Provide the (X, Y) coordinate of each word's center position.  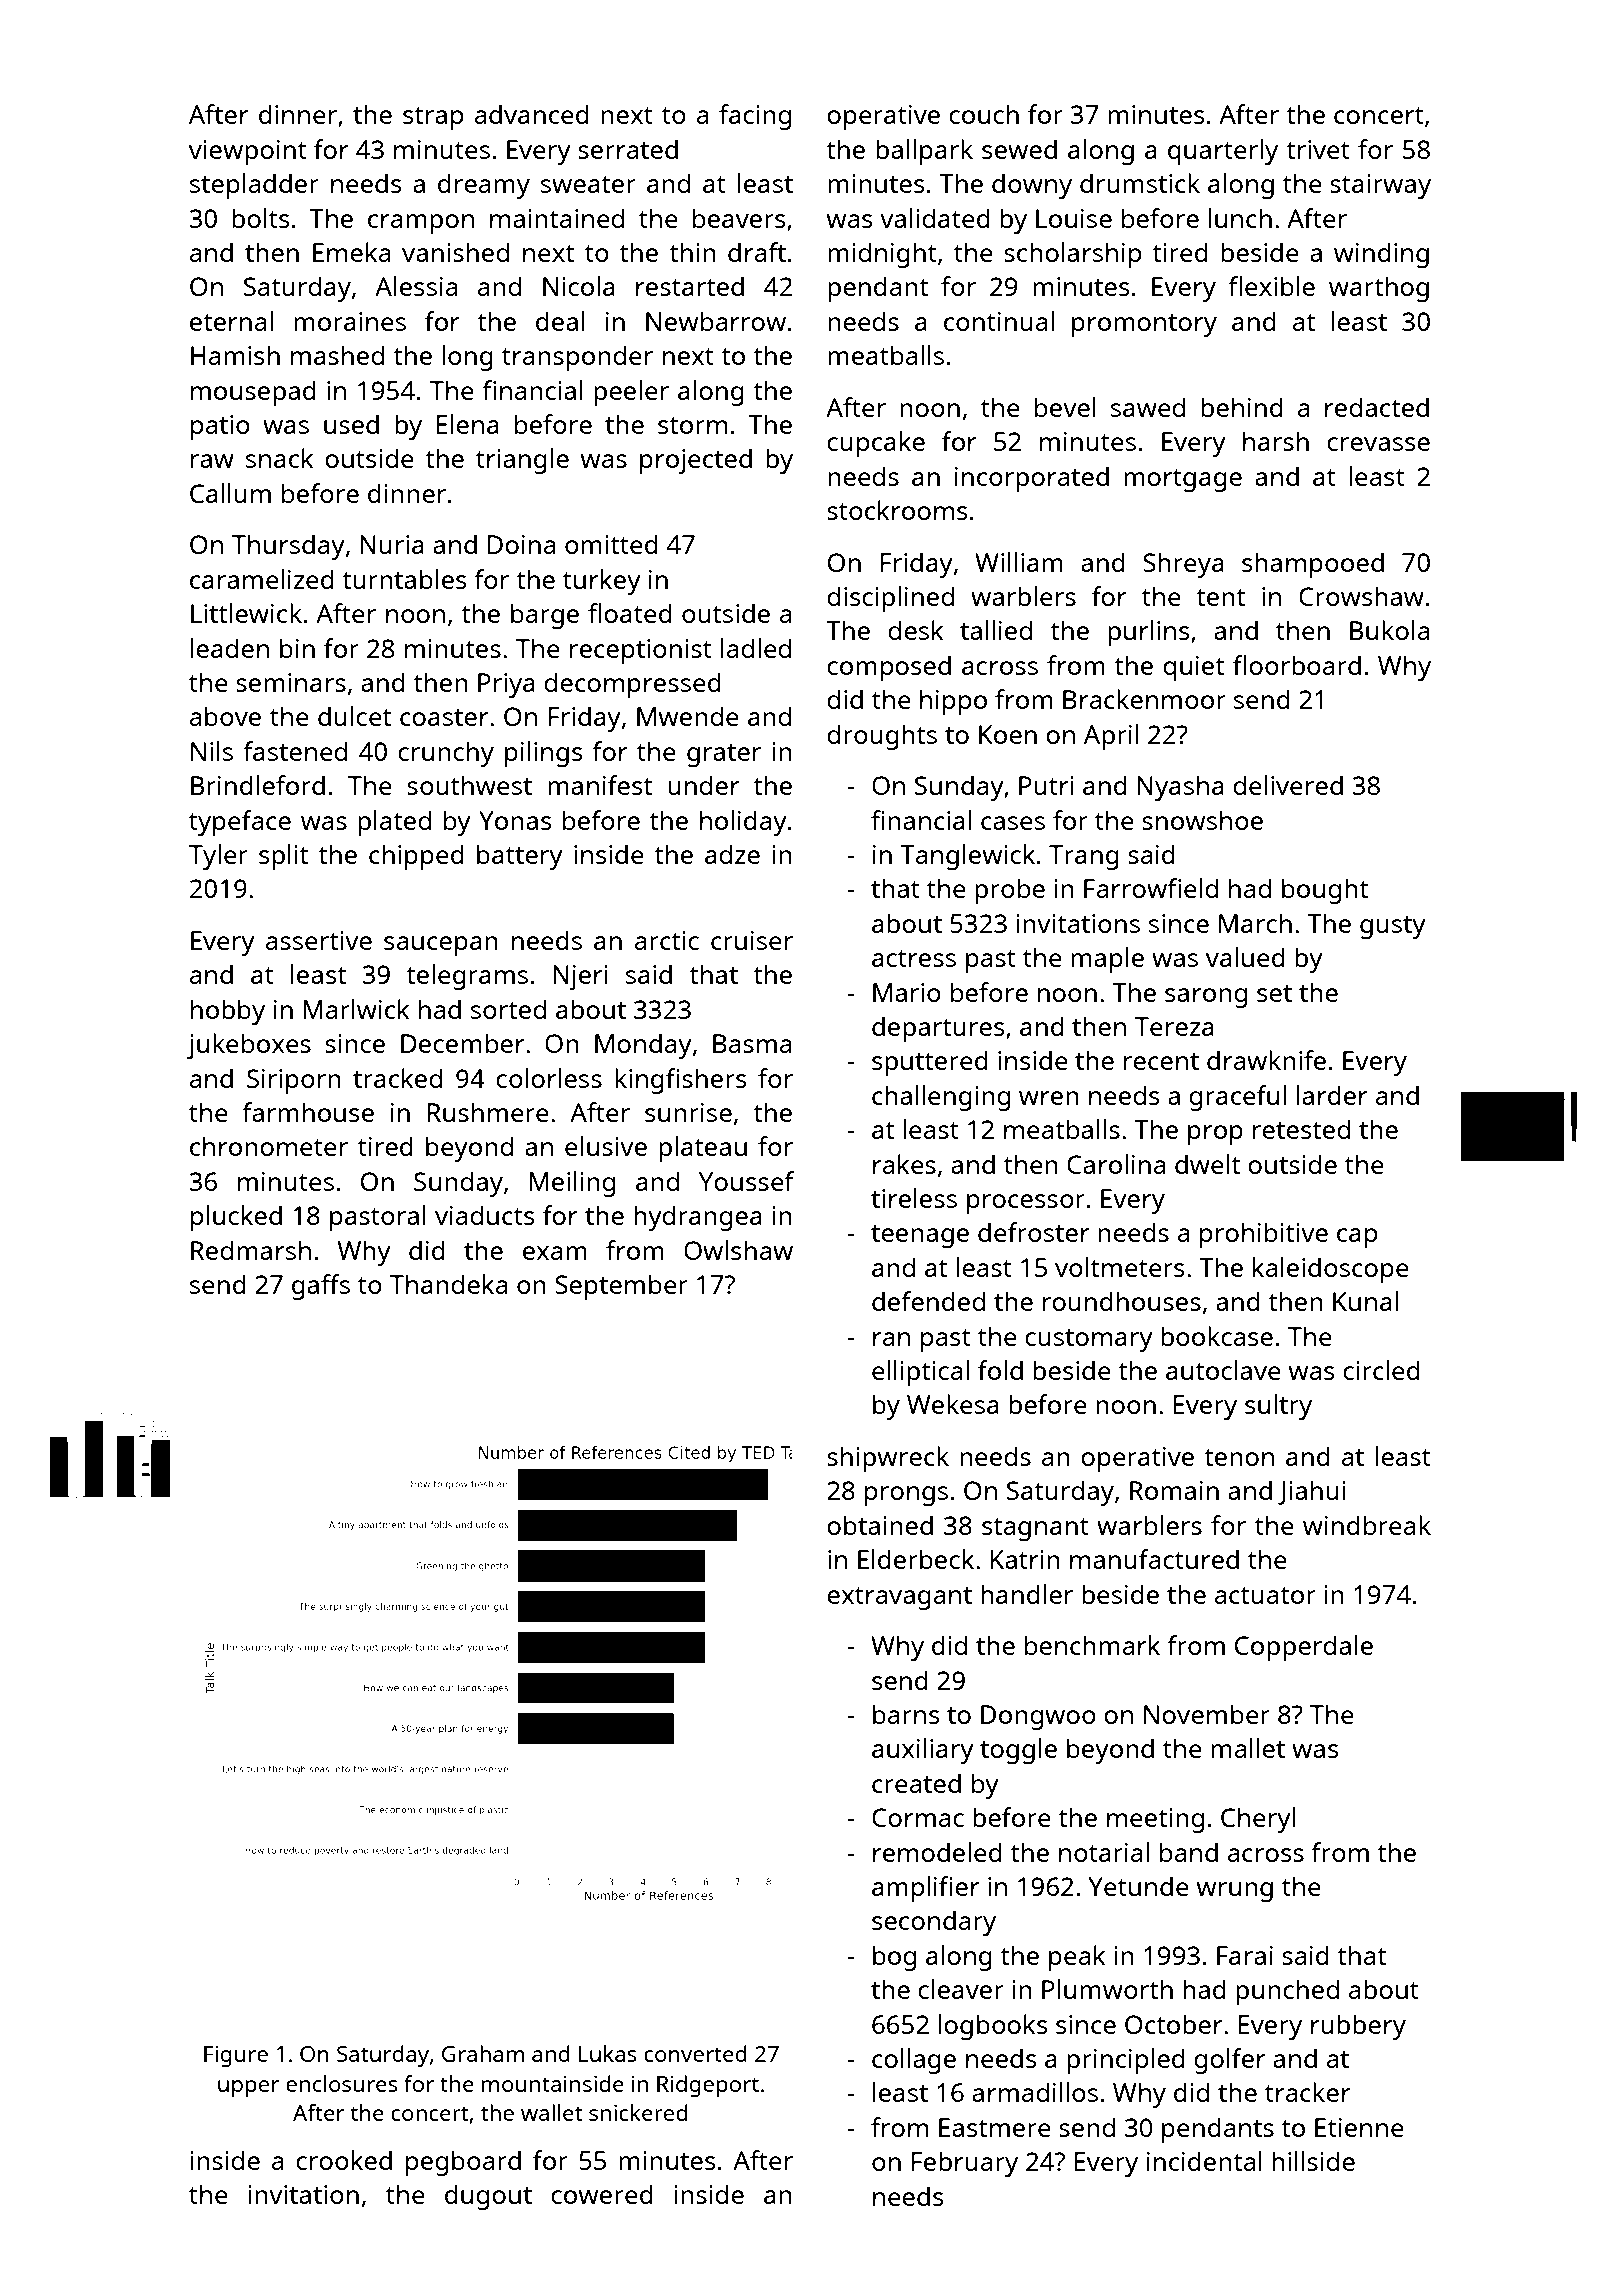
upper (248, 2088)
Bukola (1389, 630)
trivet (1318, 149)
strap (433, 118)
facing (755, 117)
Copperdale (1304, 1648)
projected (696, 461)
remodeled (937, 1852)
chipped (416, 857)
